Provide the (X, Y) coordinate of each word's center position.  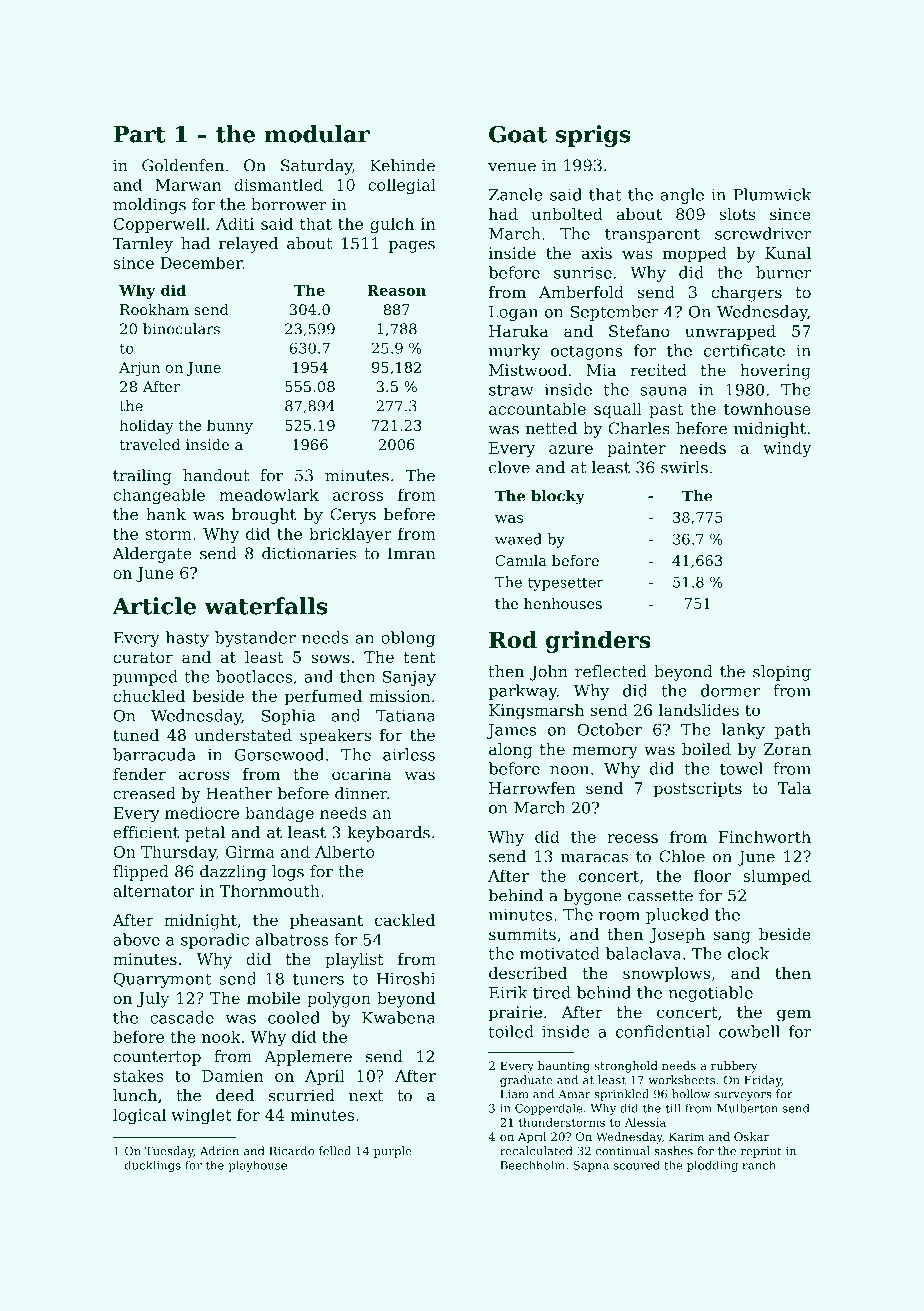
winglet (201, 1116)
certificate (744, 350)
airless (409, 754)
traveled (150, 444)
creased (144, 793)
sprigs (593, 136)
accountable (537, 408)
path (793, 731)
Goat (518, 134)
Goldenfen (183, 165)
